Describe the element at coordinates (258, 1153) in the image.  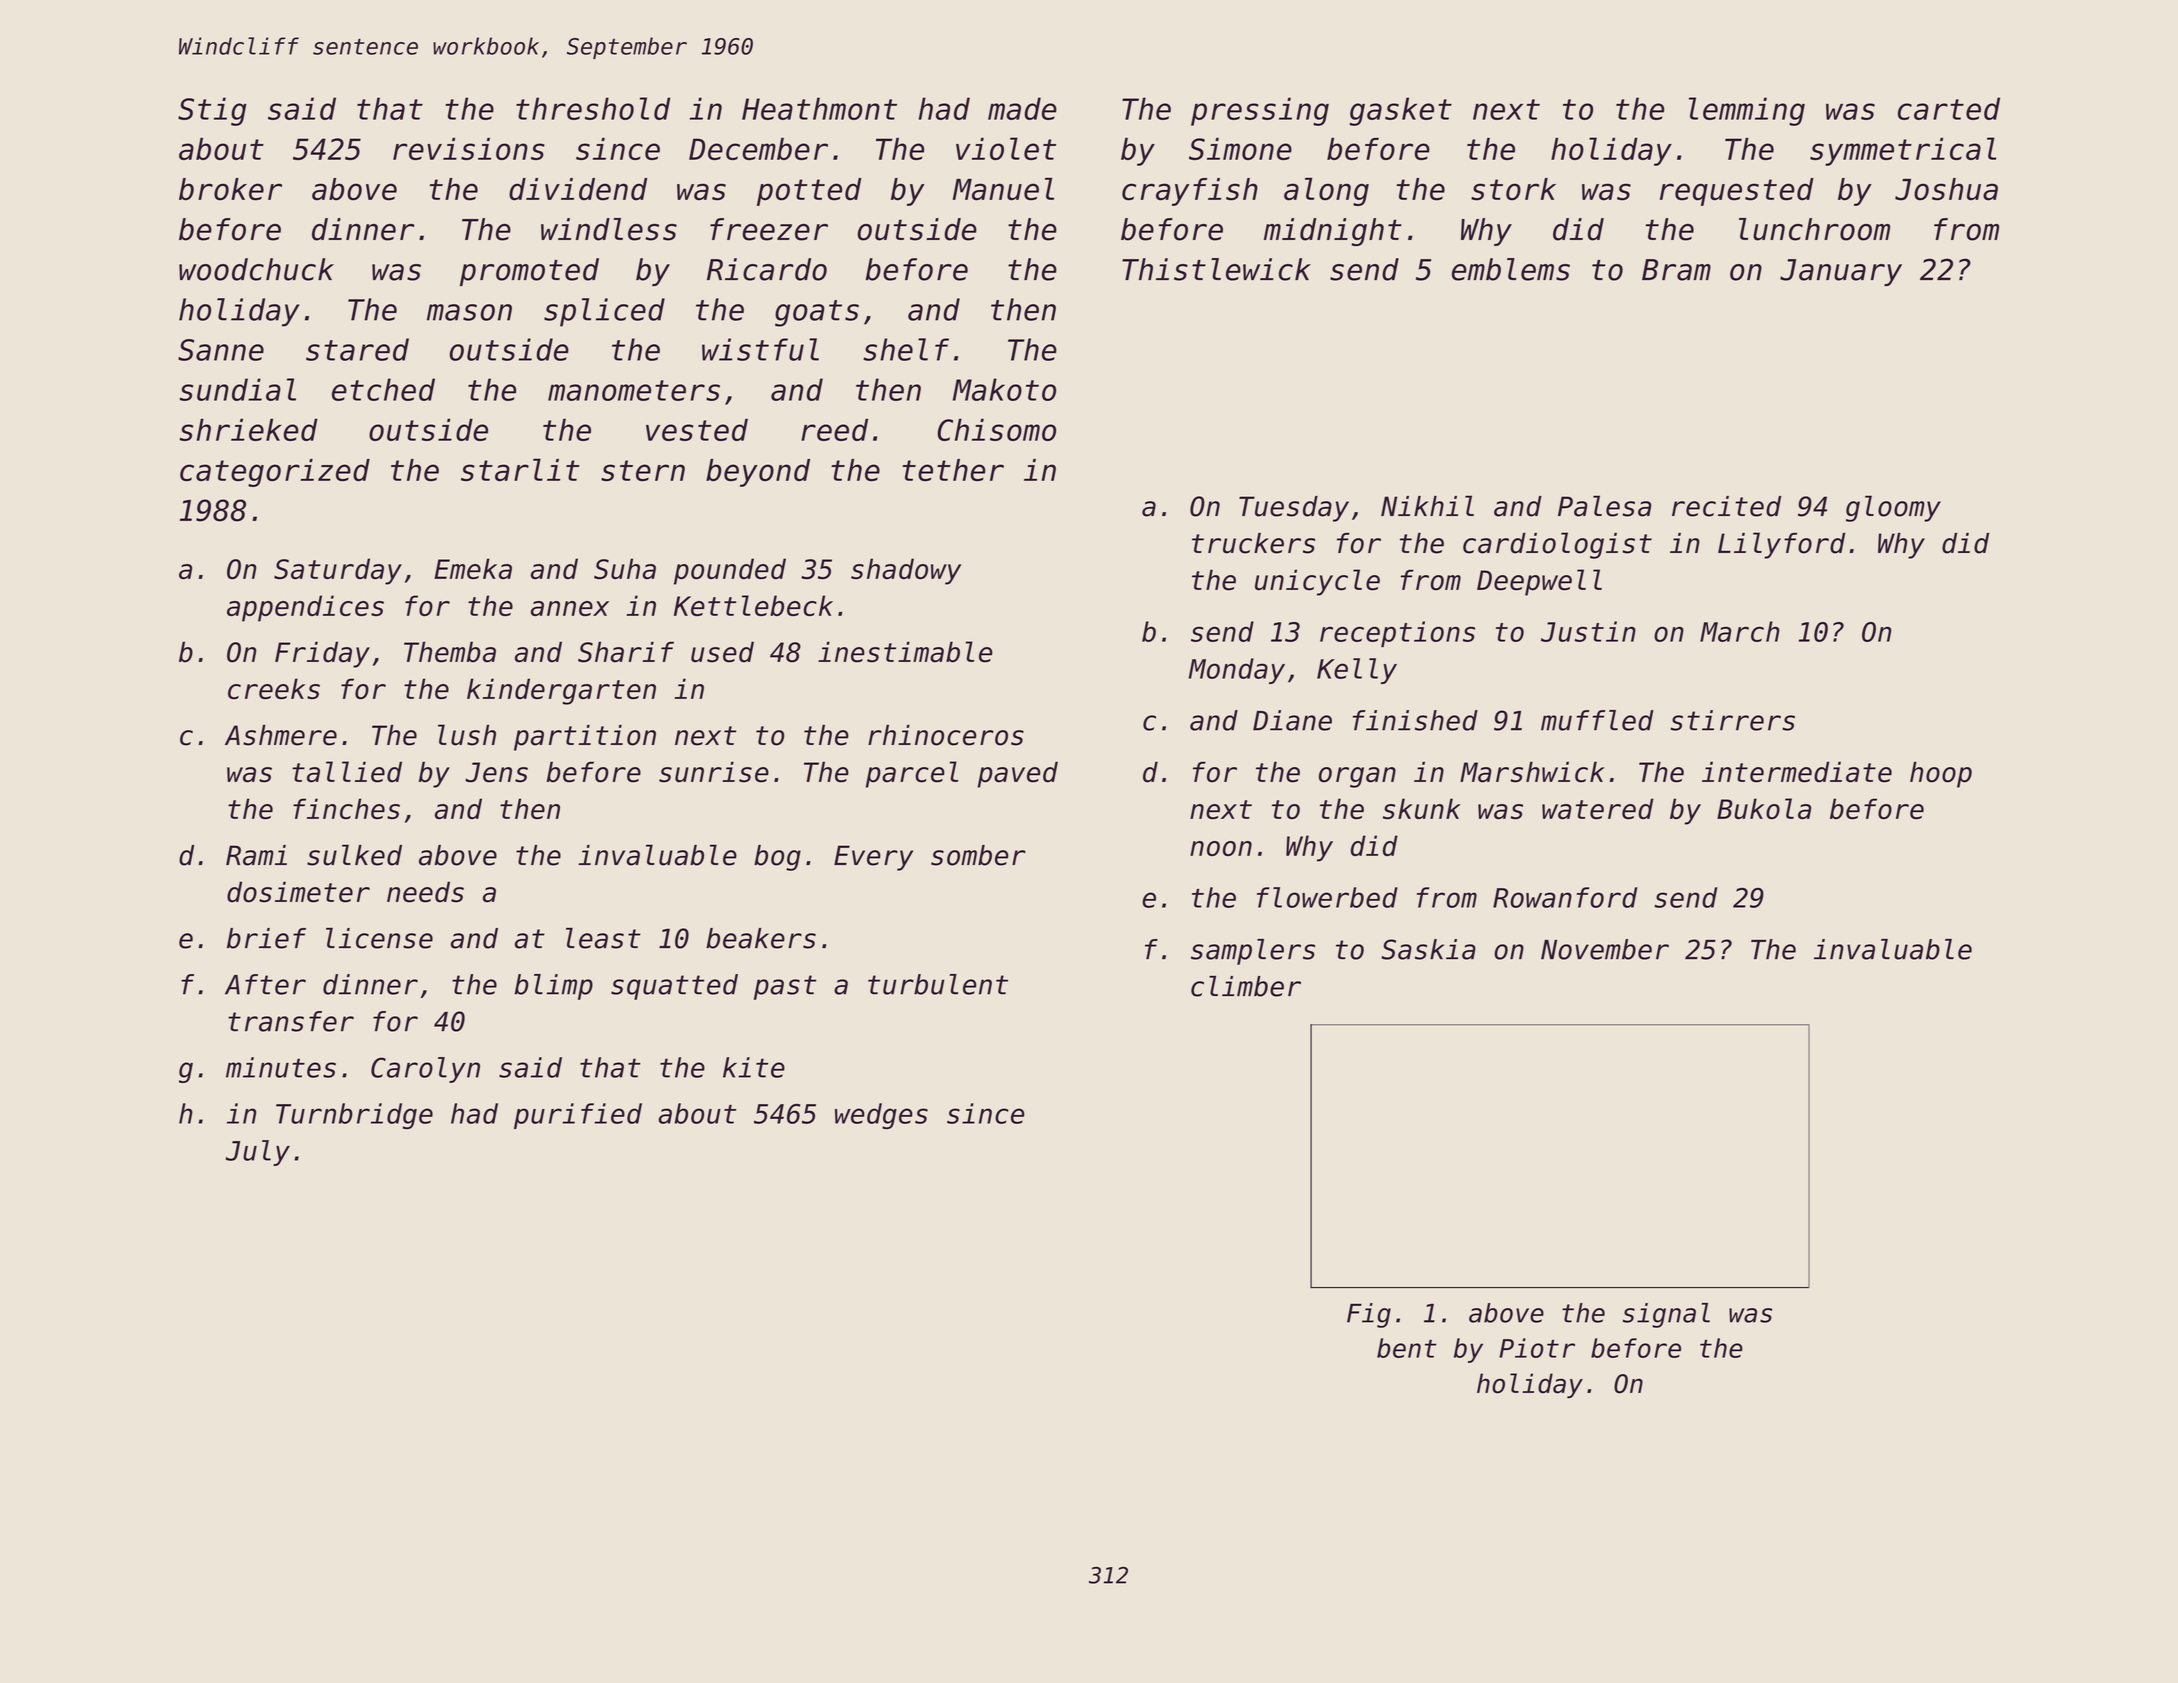
I see `July` at that location.
